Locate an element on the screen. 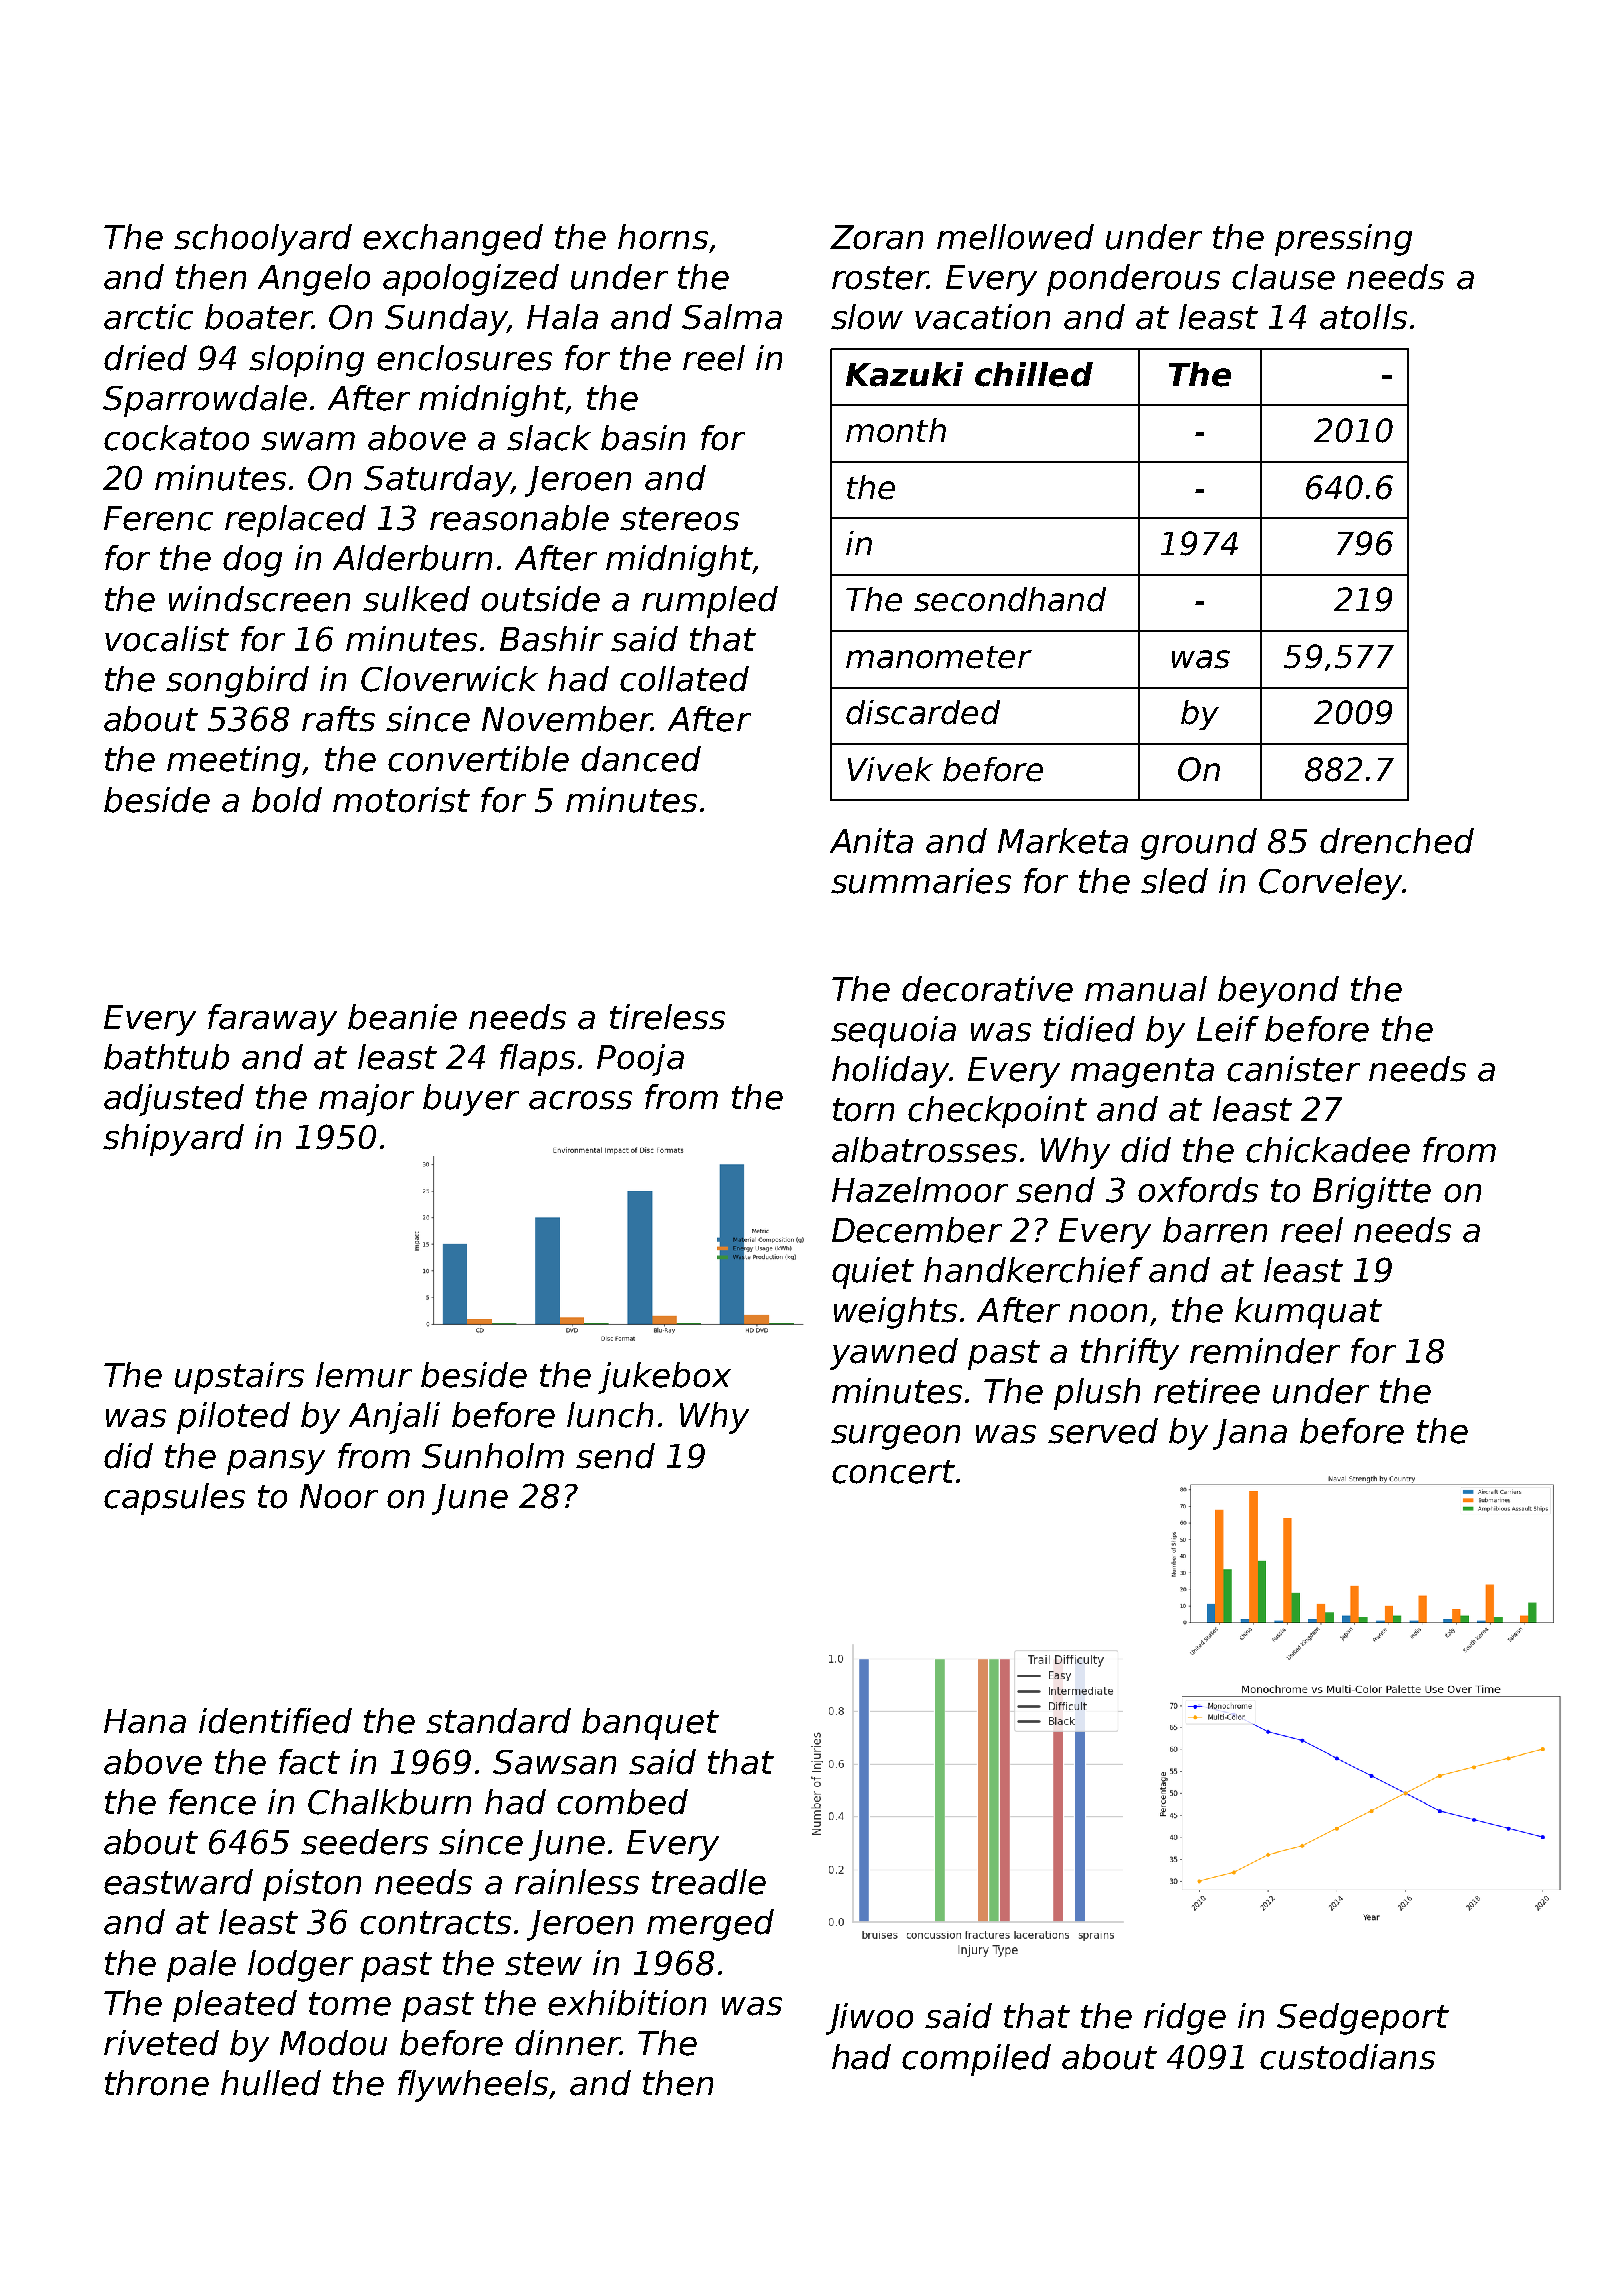 The height and width of the screenshot is (2292, 1620). Hazelmoor is located at coordinates (920, 1190).
